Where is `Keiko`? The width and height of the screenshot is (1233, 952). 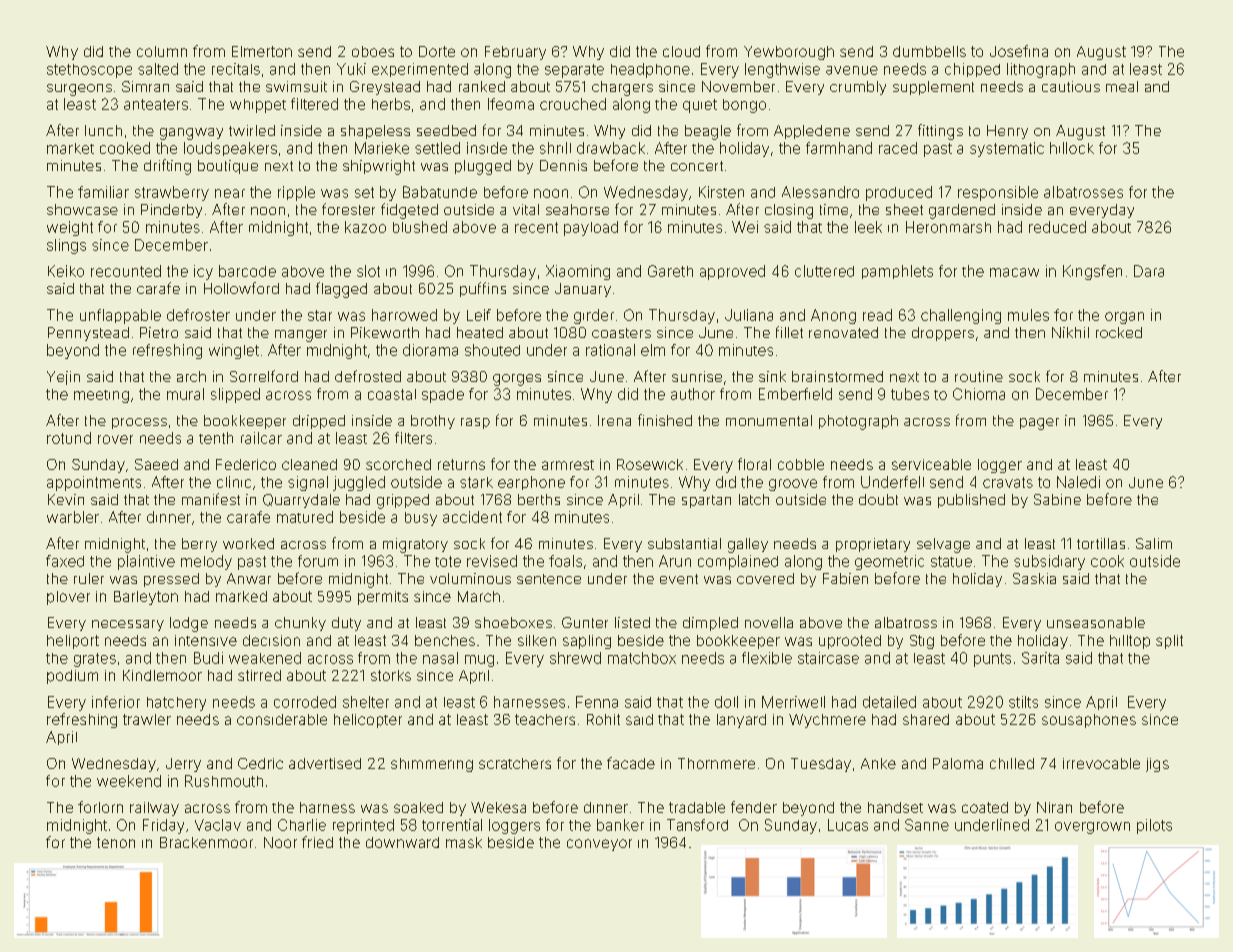
Keiko is located at coordinates (66, 271).
